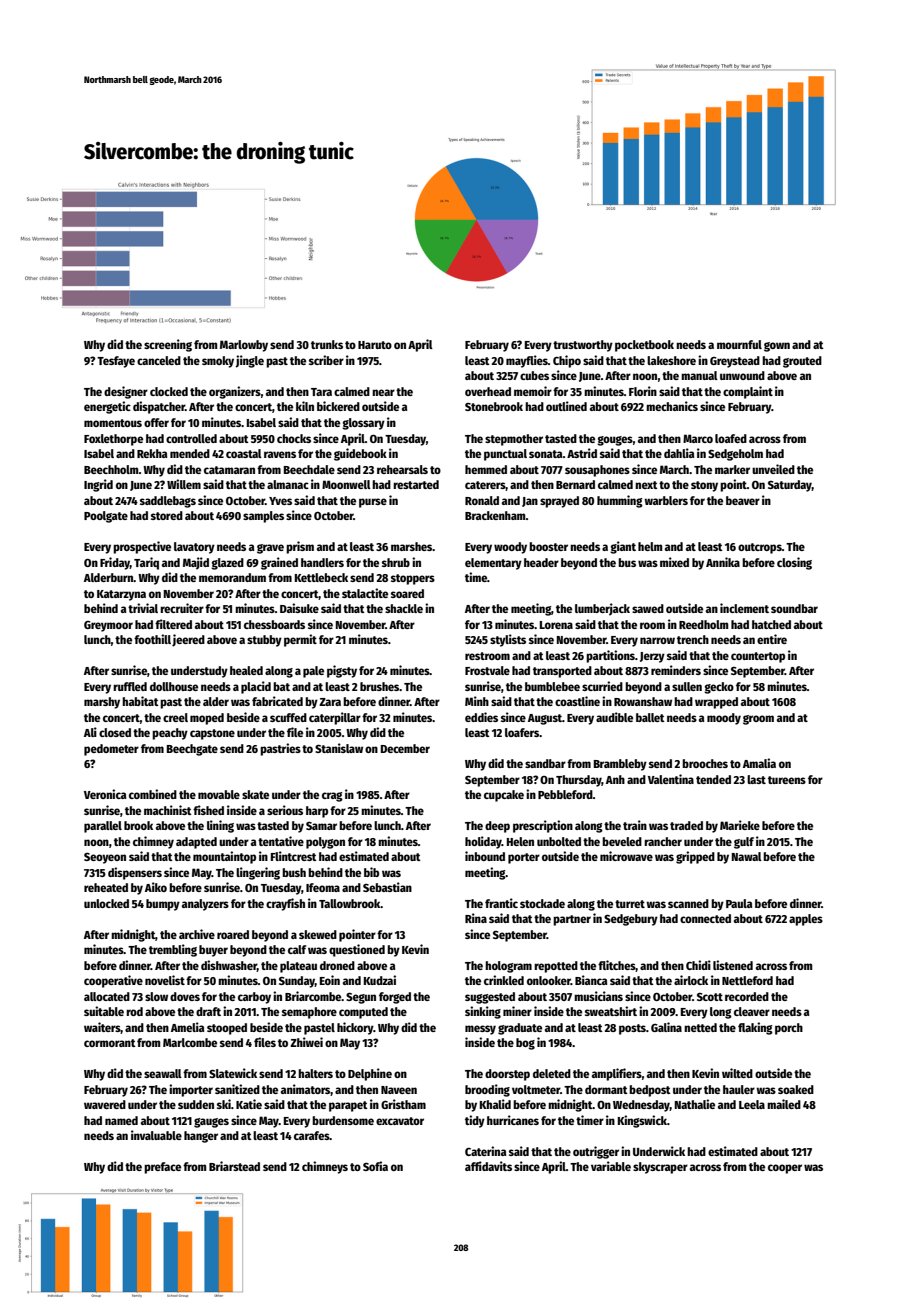 Image resolution: width=908 pixels, height=1316 pixels. Describe the element at coordinates (679, 453) in the page. I see `dahlia` at that location.
